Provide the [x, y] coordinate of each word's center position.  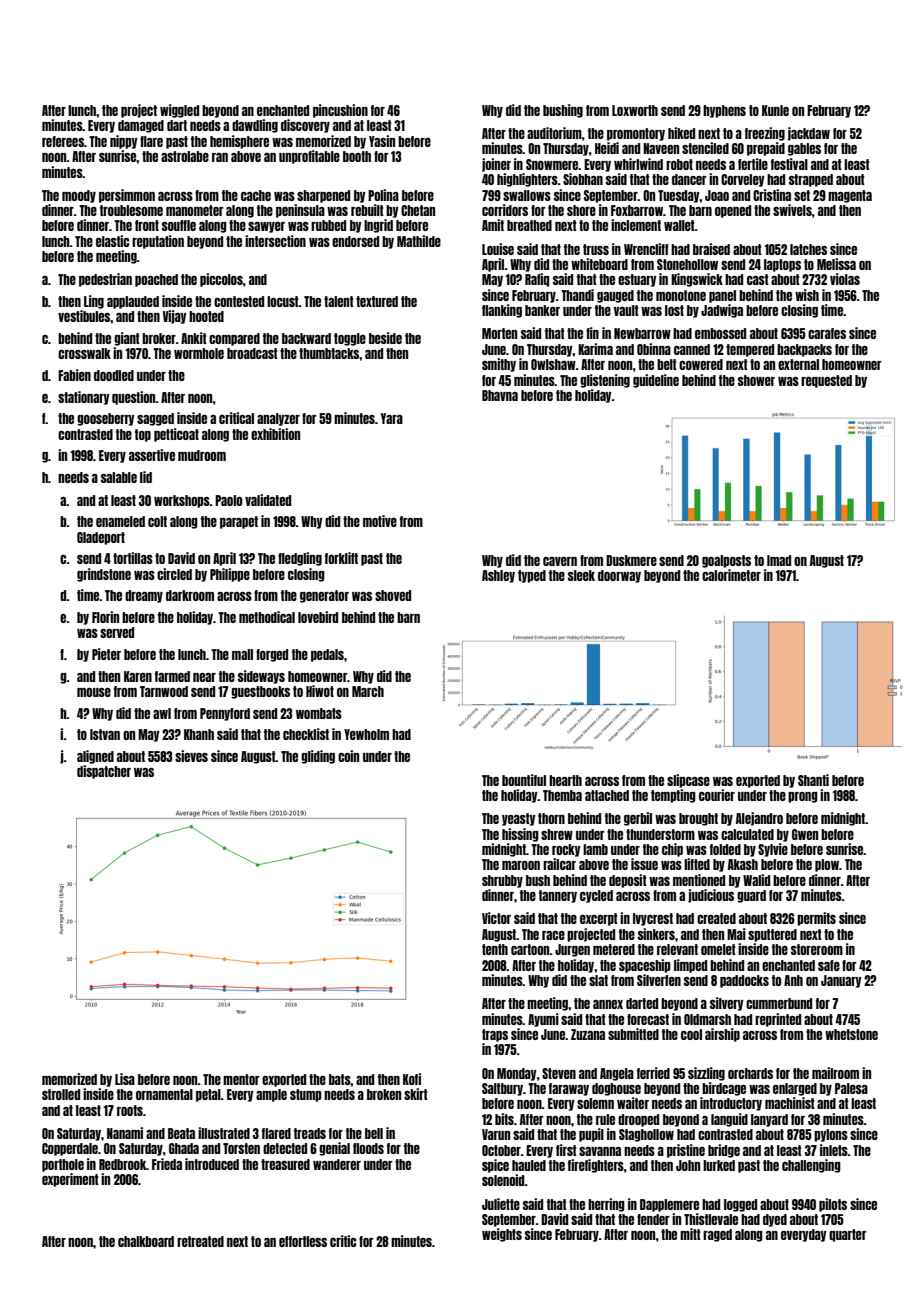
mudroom [202, 455]
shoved [393, 595]
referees [63, 141]
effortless [303, 1241]
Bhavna [500, 395]
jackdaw [809, 134]
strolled [61, 1094]
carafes [827, 333]
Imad [779, 560]
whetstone [851, 1034]
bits [504, 1119]
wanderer [337, 1164]
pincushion [340, 111]
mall [242, 654]
